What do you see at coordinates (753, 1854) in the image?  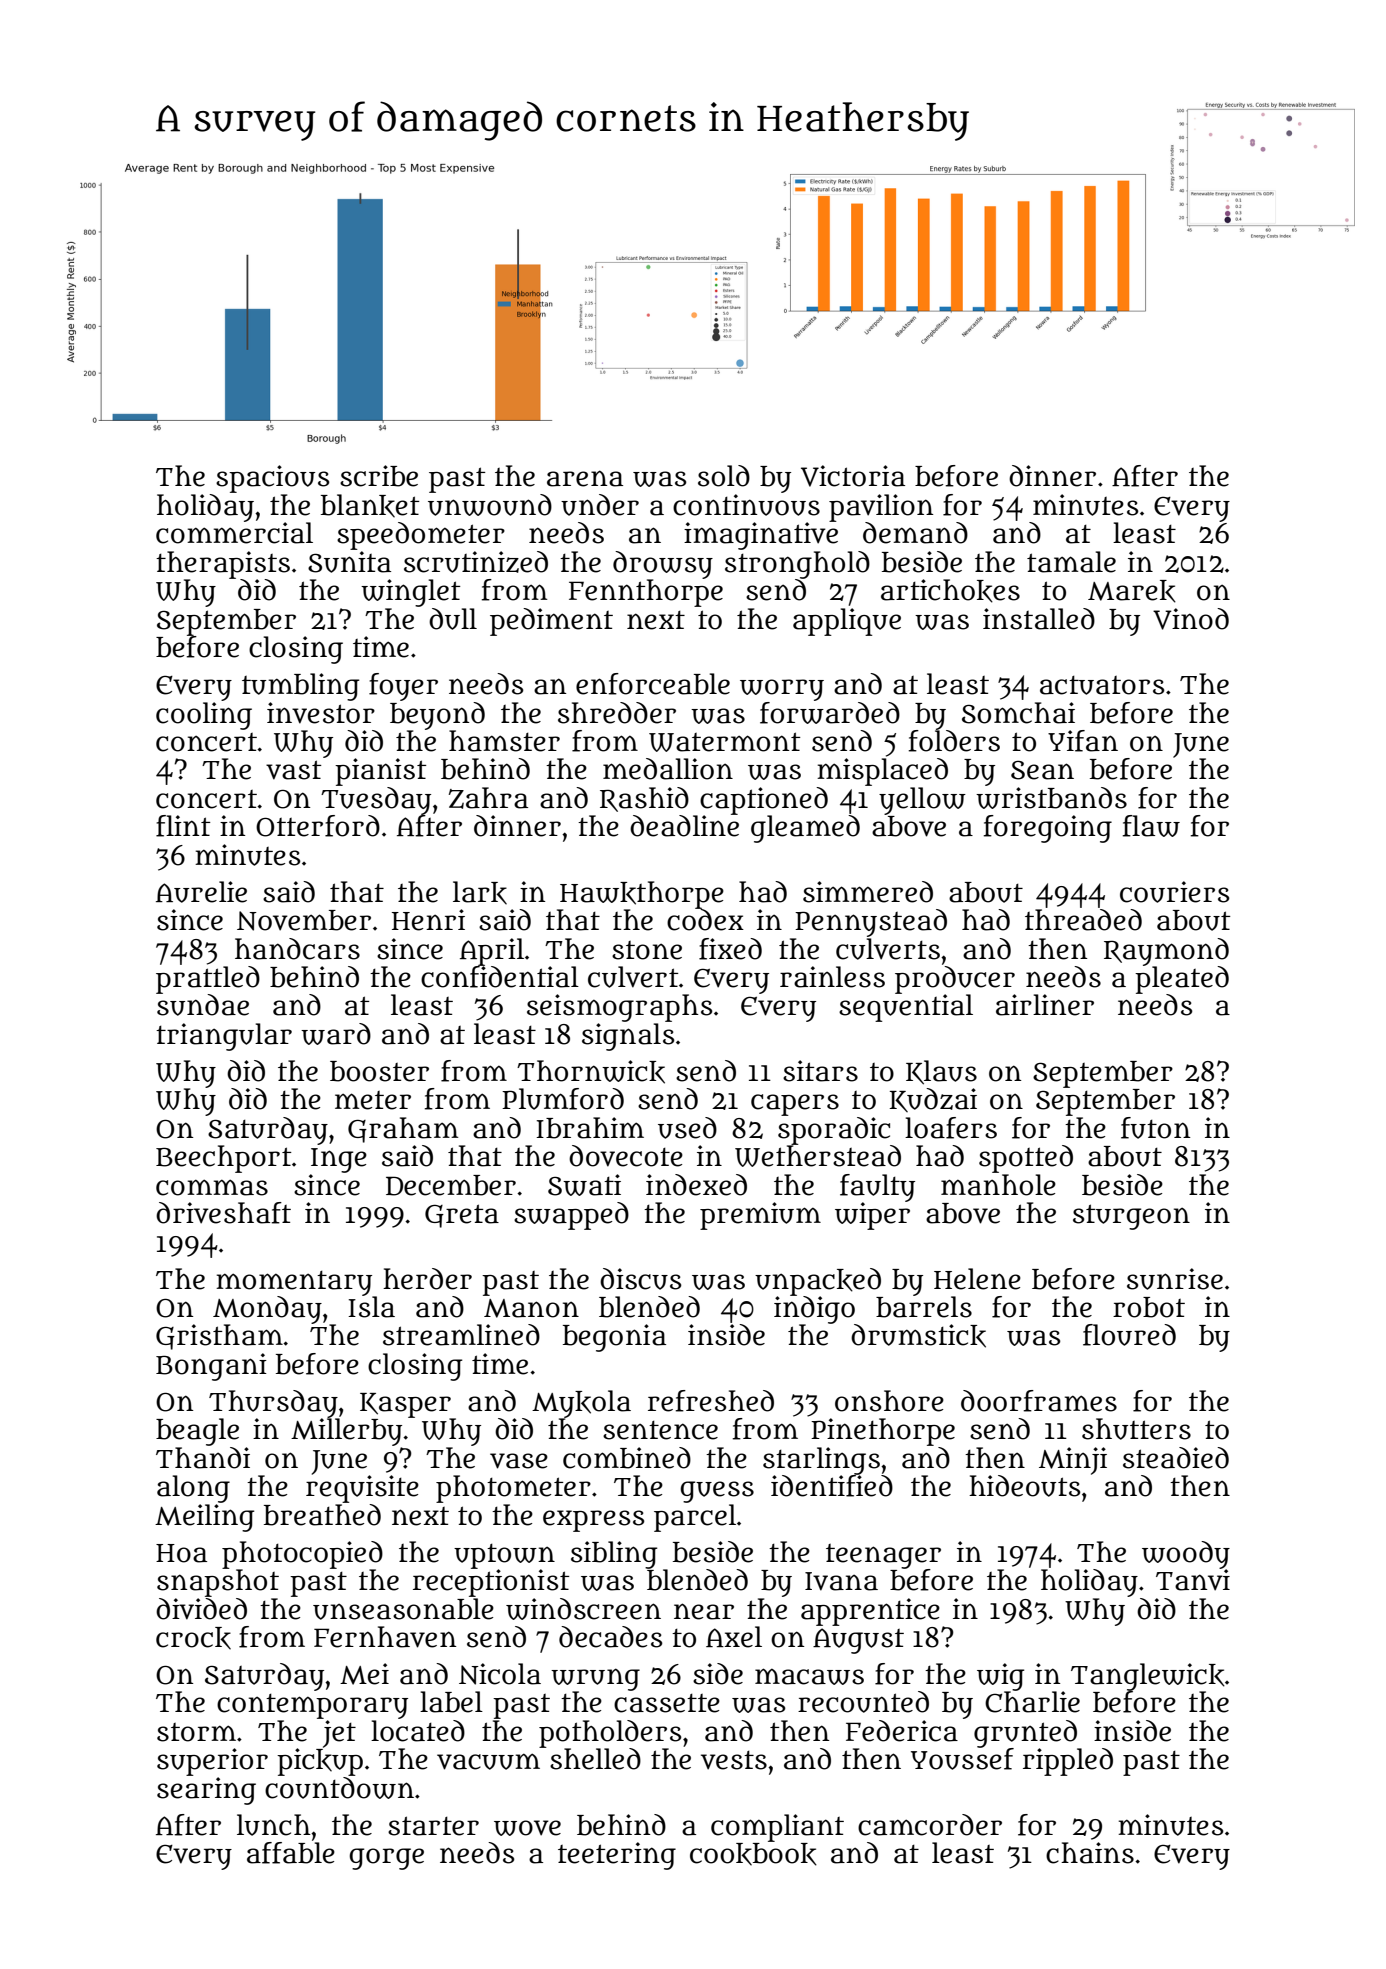 I see `cookbook` at bounding box center [753, 1854].
